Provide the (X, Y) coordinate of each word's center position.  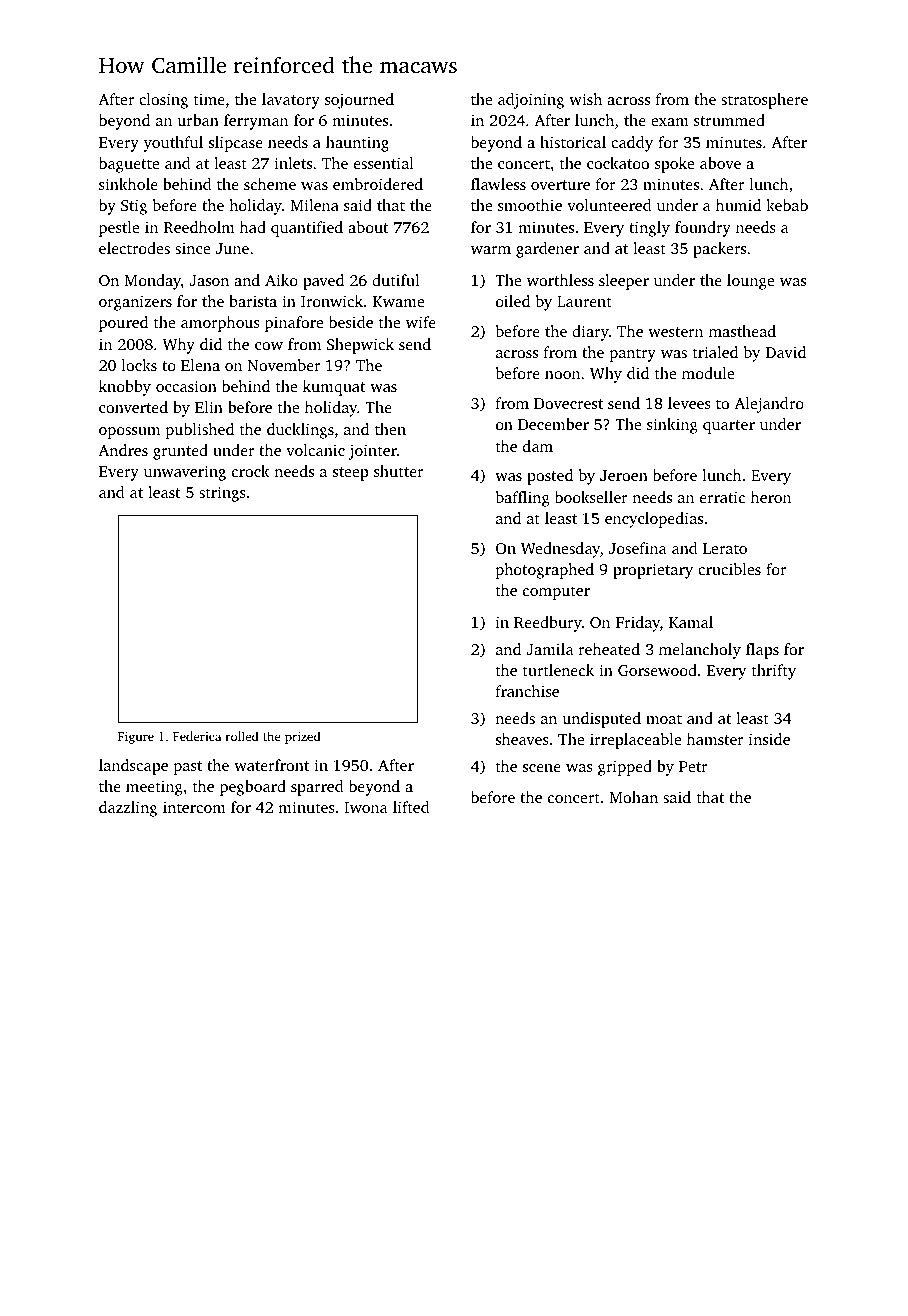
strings (222, 494)
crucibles (729, 569)
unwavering (185, 473)
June (232, 248)
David (786, 352)
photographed (545, 571)
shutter (398, 471)
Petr (693, 766)
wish (585, 99)
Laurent (584, 301)
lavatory (291, 101)
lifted (411, 807)
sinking (672, 426)
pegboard (253, 788)
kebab (787, 205)
